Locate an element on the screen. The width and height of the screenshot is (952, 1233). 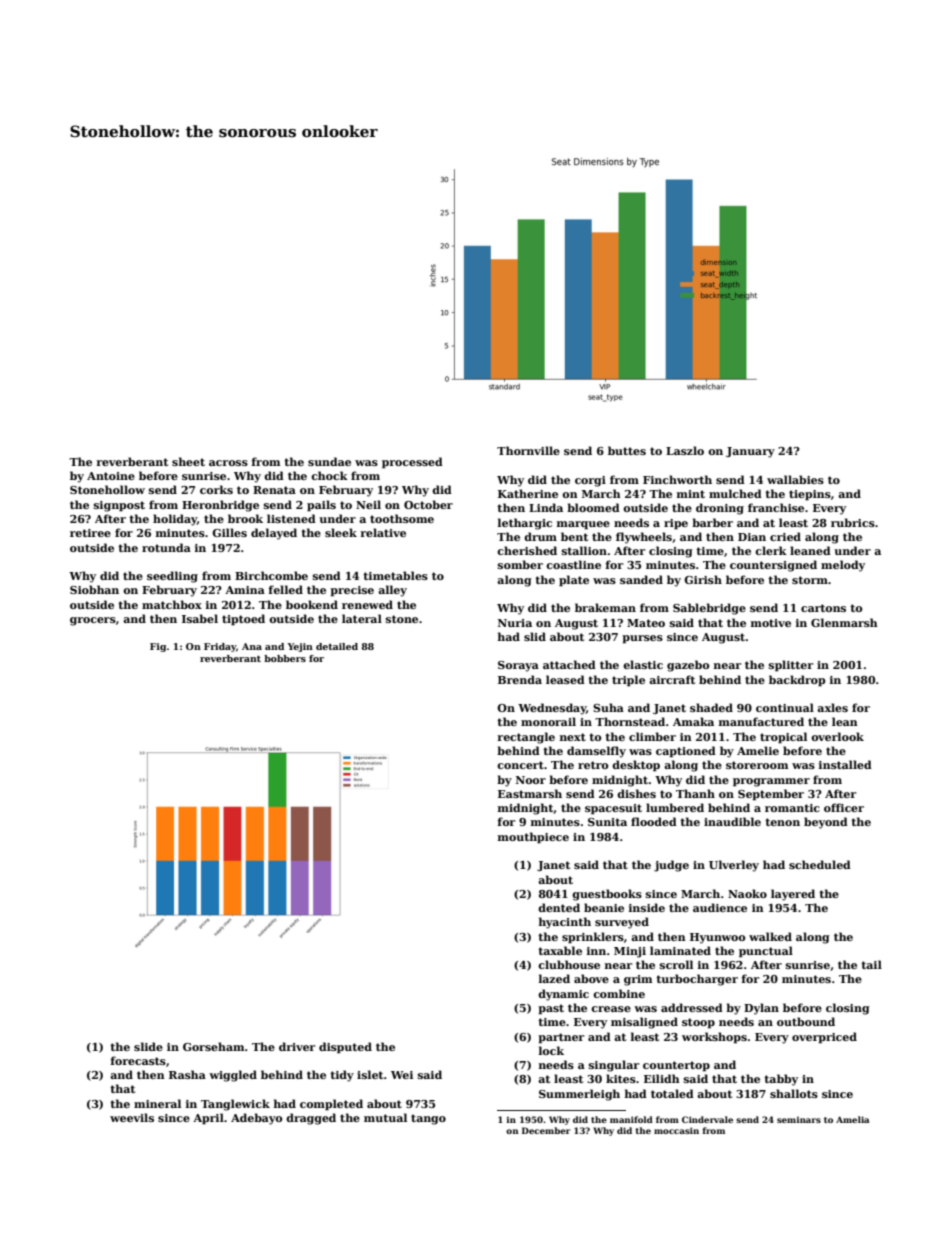
lethargic is located at coordinates (525, 524).
